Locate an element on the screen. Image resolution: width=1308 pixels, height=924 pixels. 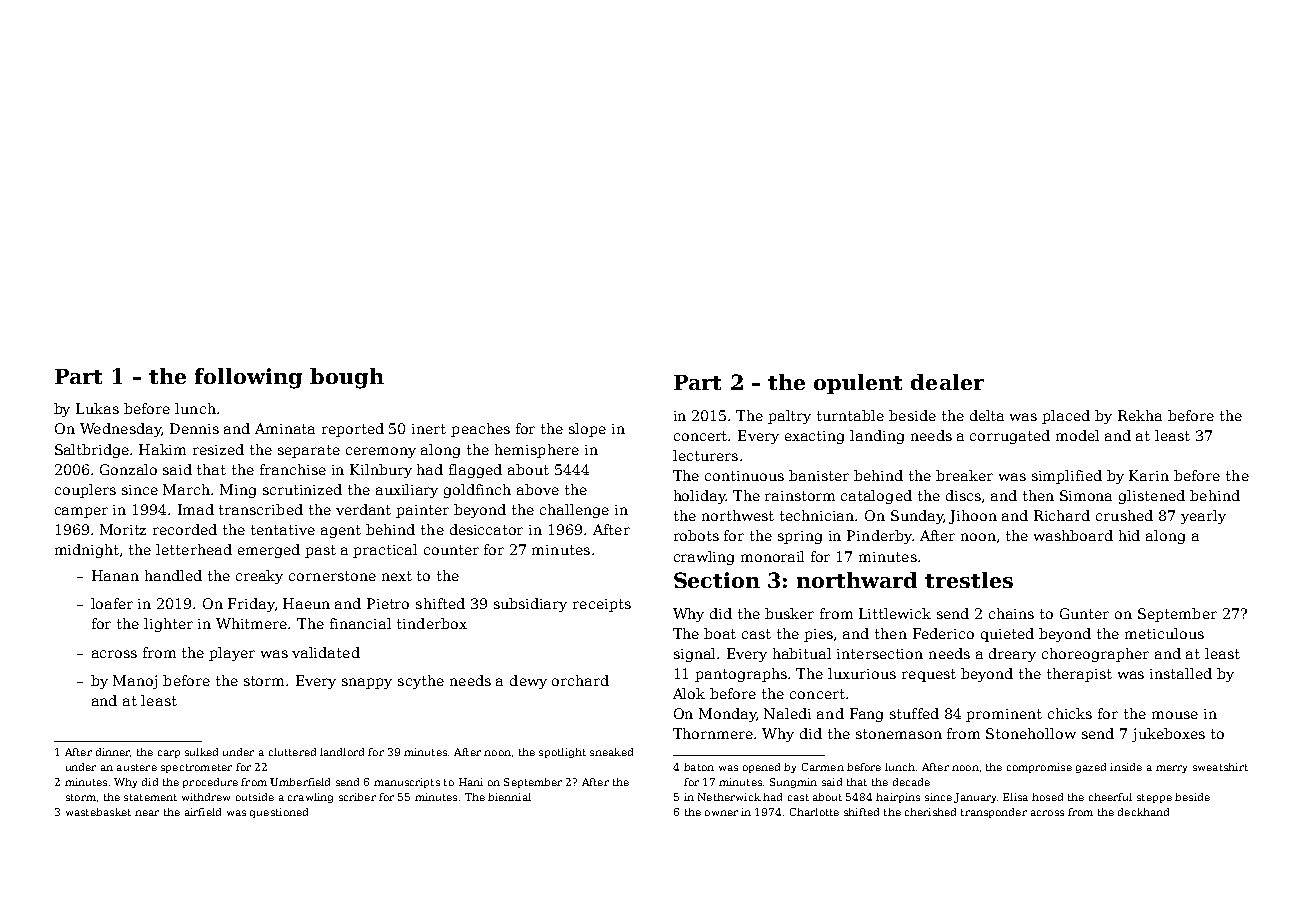
dealer is located at coordinates (947, 382).
